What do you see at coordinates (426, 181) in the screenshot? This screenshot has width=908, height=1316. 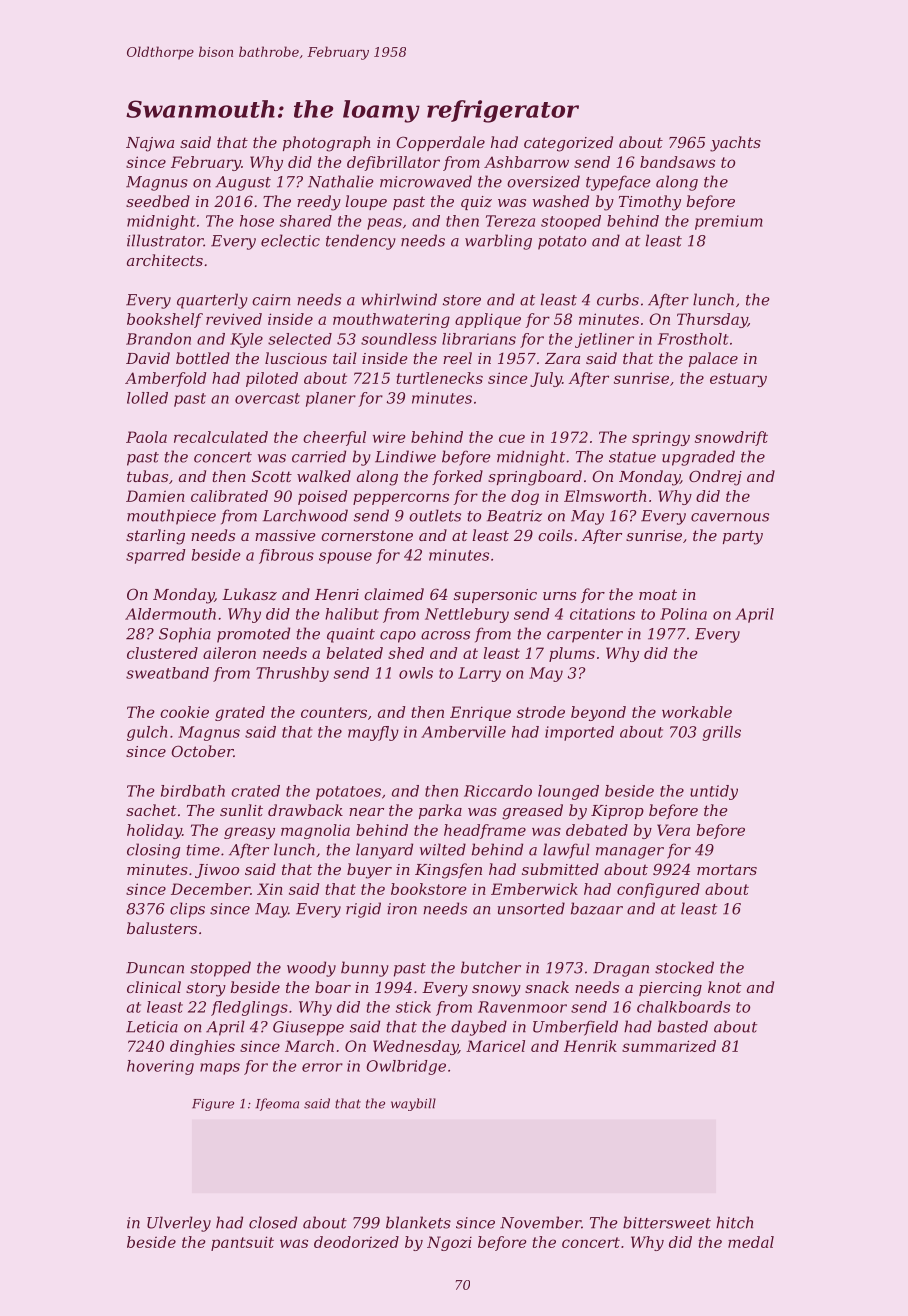 I see `microwaved` at bounding box center [426, 181].
